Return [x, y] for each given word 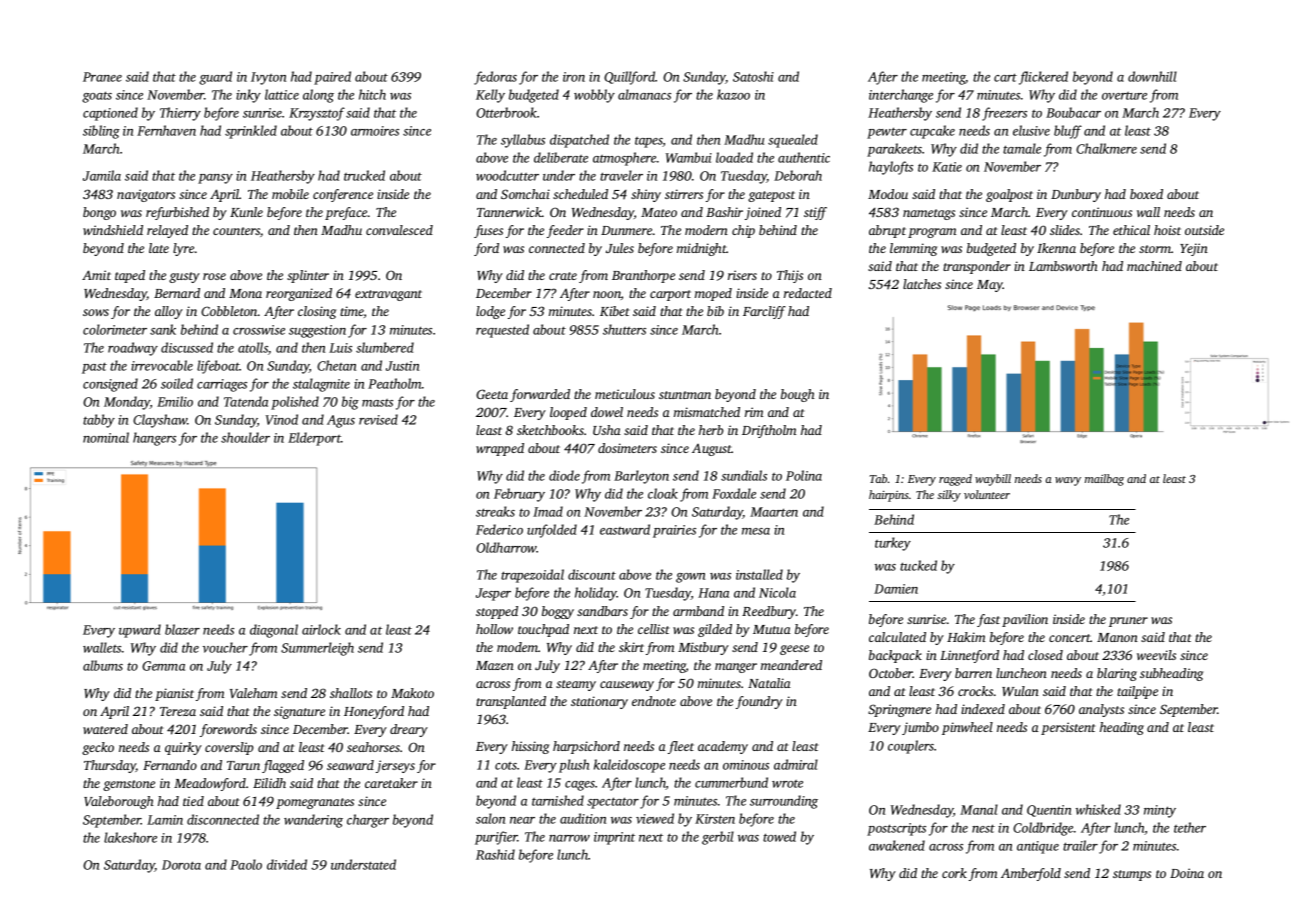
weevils [1156, 655]
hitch [372, 94]
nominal [106, 437]
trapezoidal [532, 576]
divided [287, 864]
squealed [793, 141]
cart [1005, 77]
